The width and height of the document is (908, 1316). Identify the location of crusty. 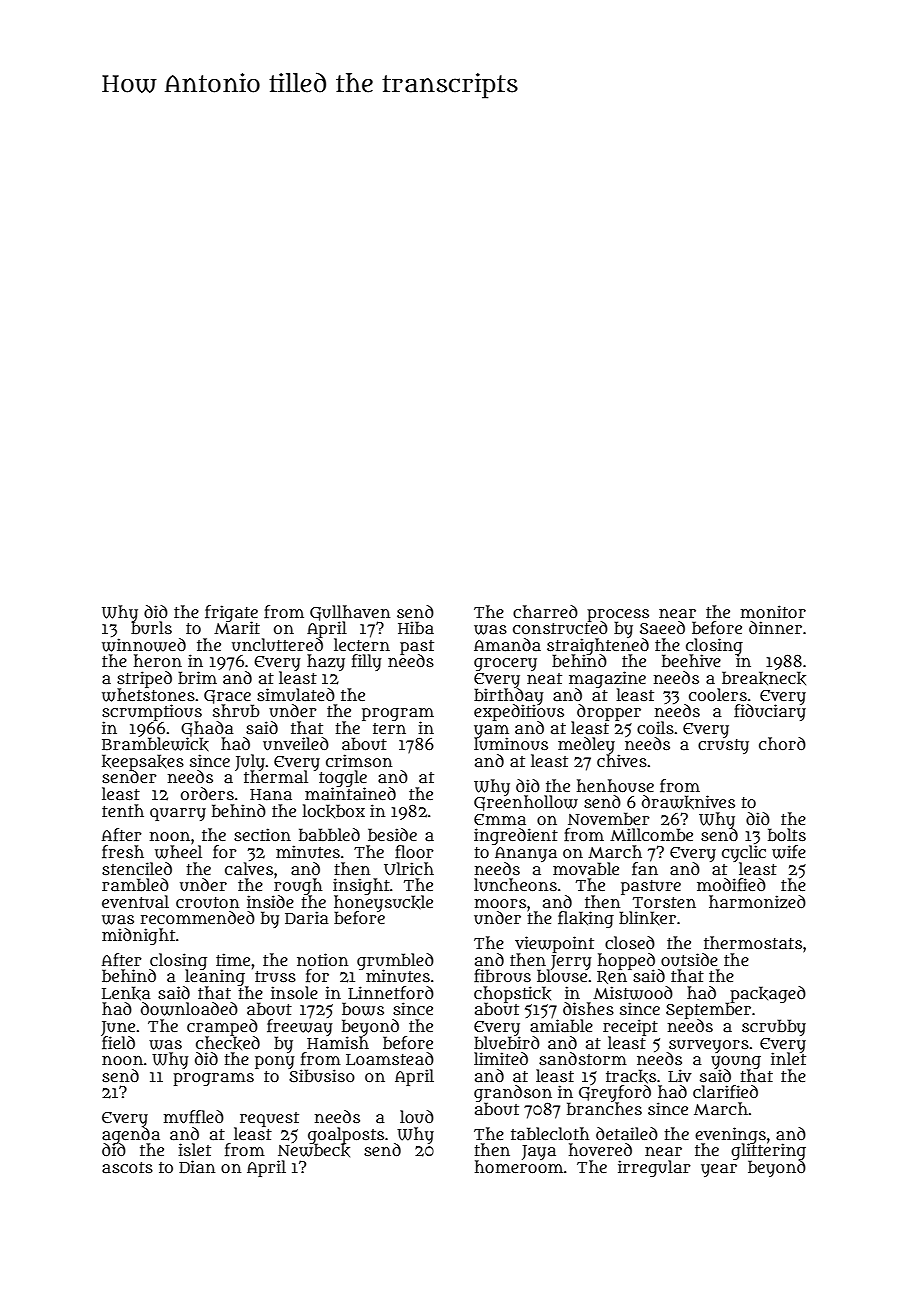
(723, 746).
